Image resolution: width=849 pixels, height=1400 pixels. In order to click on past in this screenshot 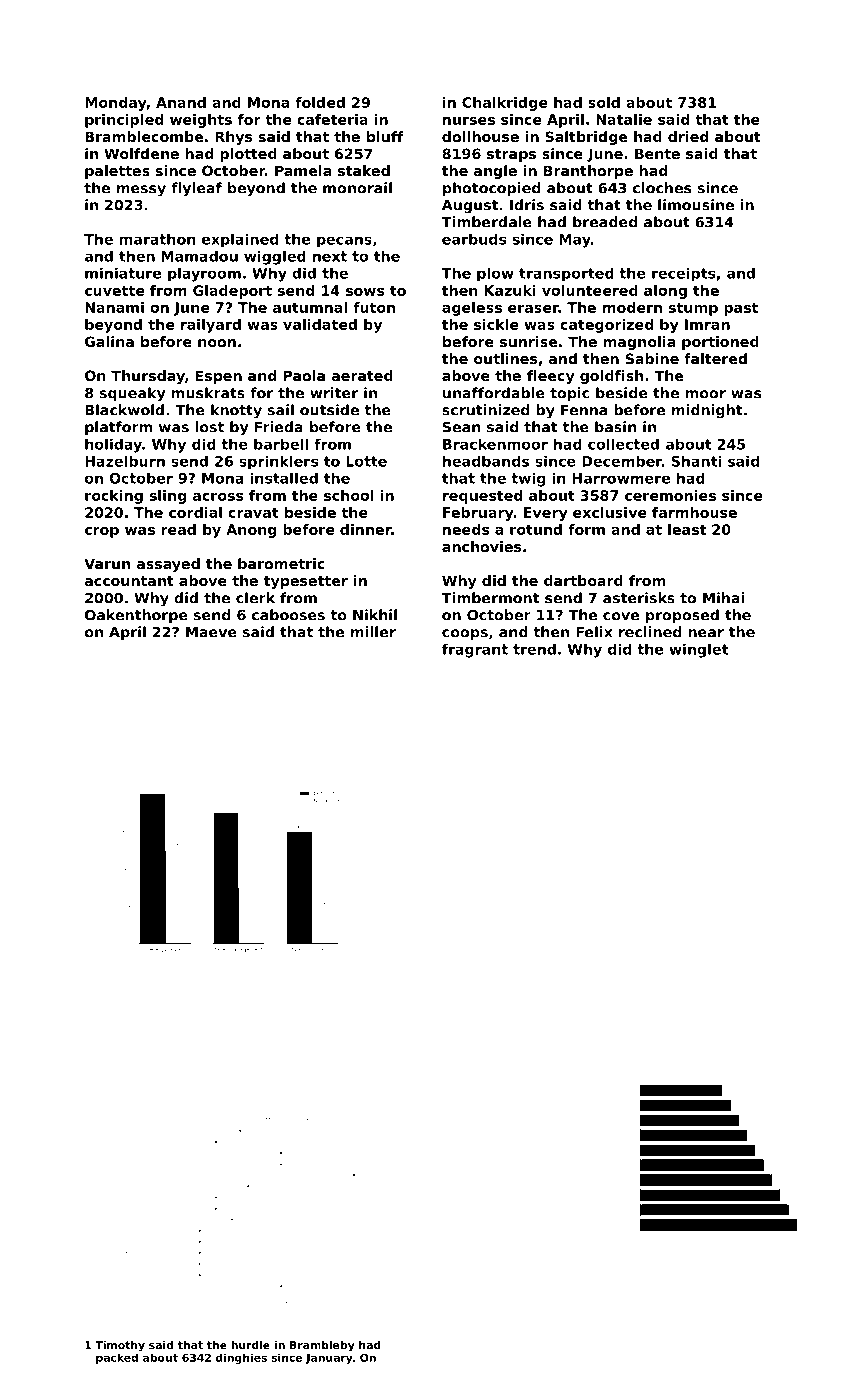, I will do `click(741, 309)`.
